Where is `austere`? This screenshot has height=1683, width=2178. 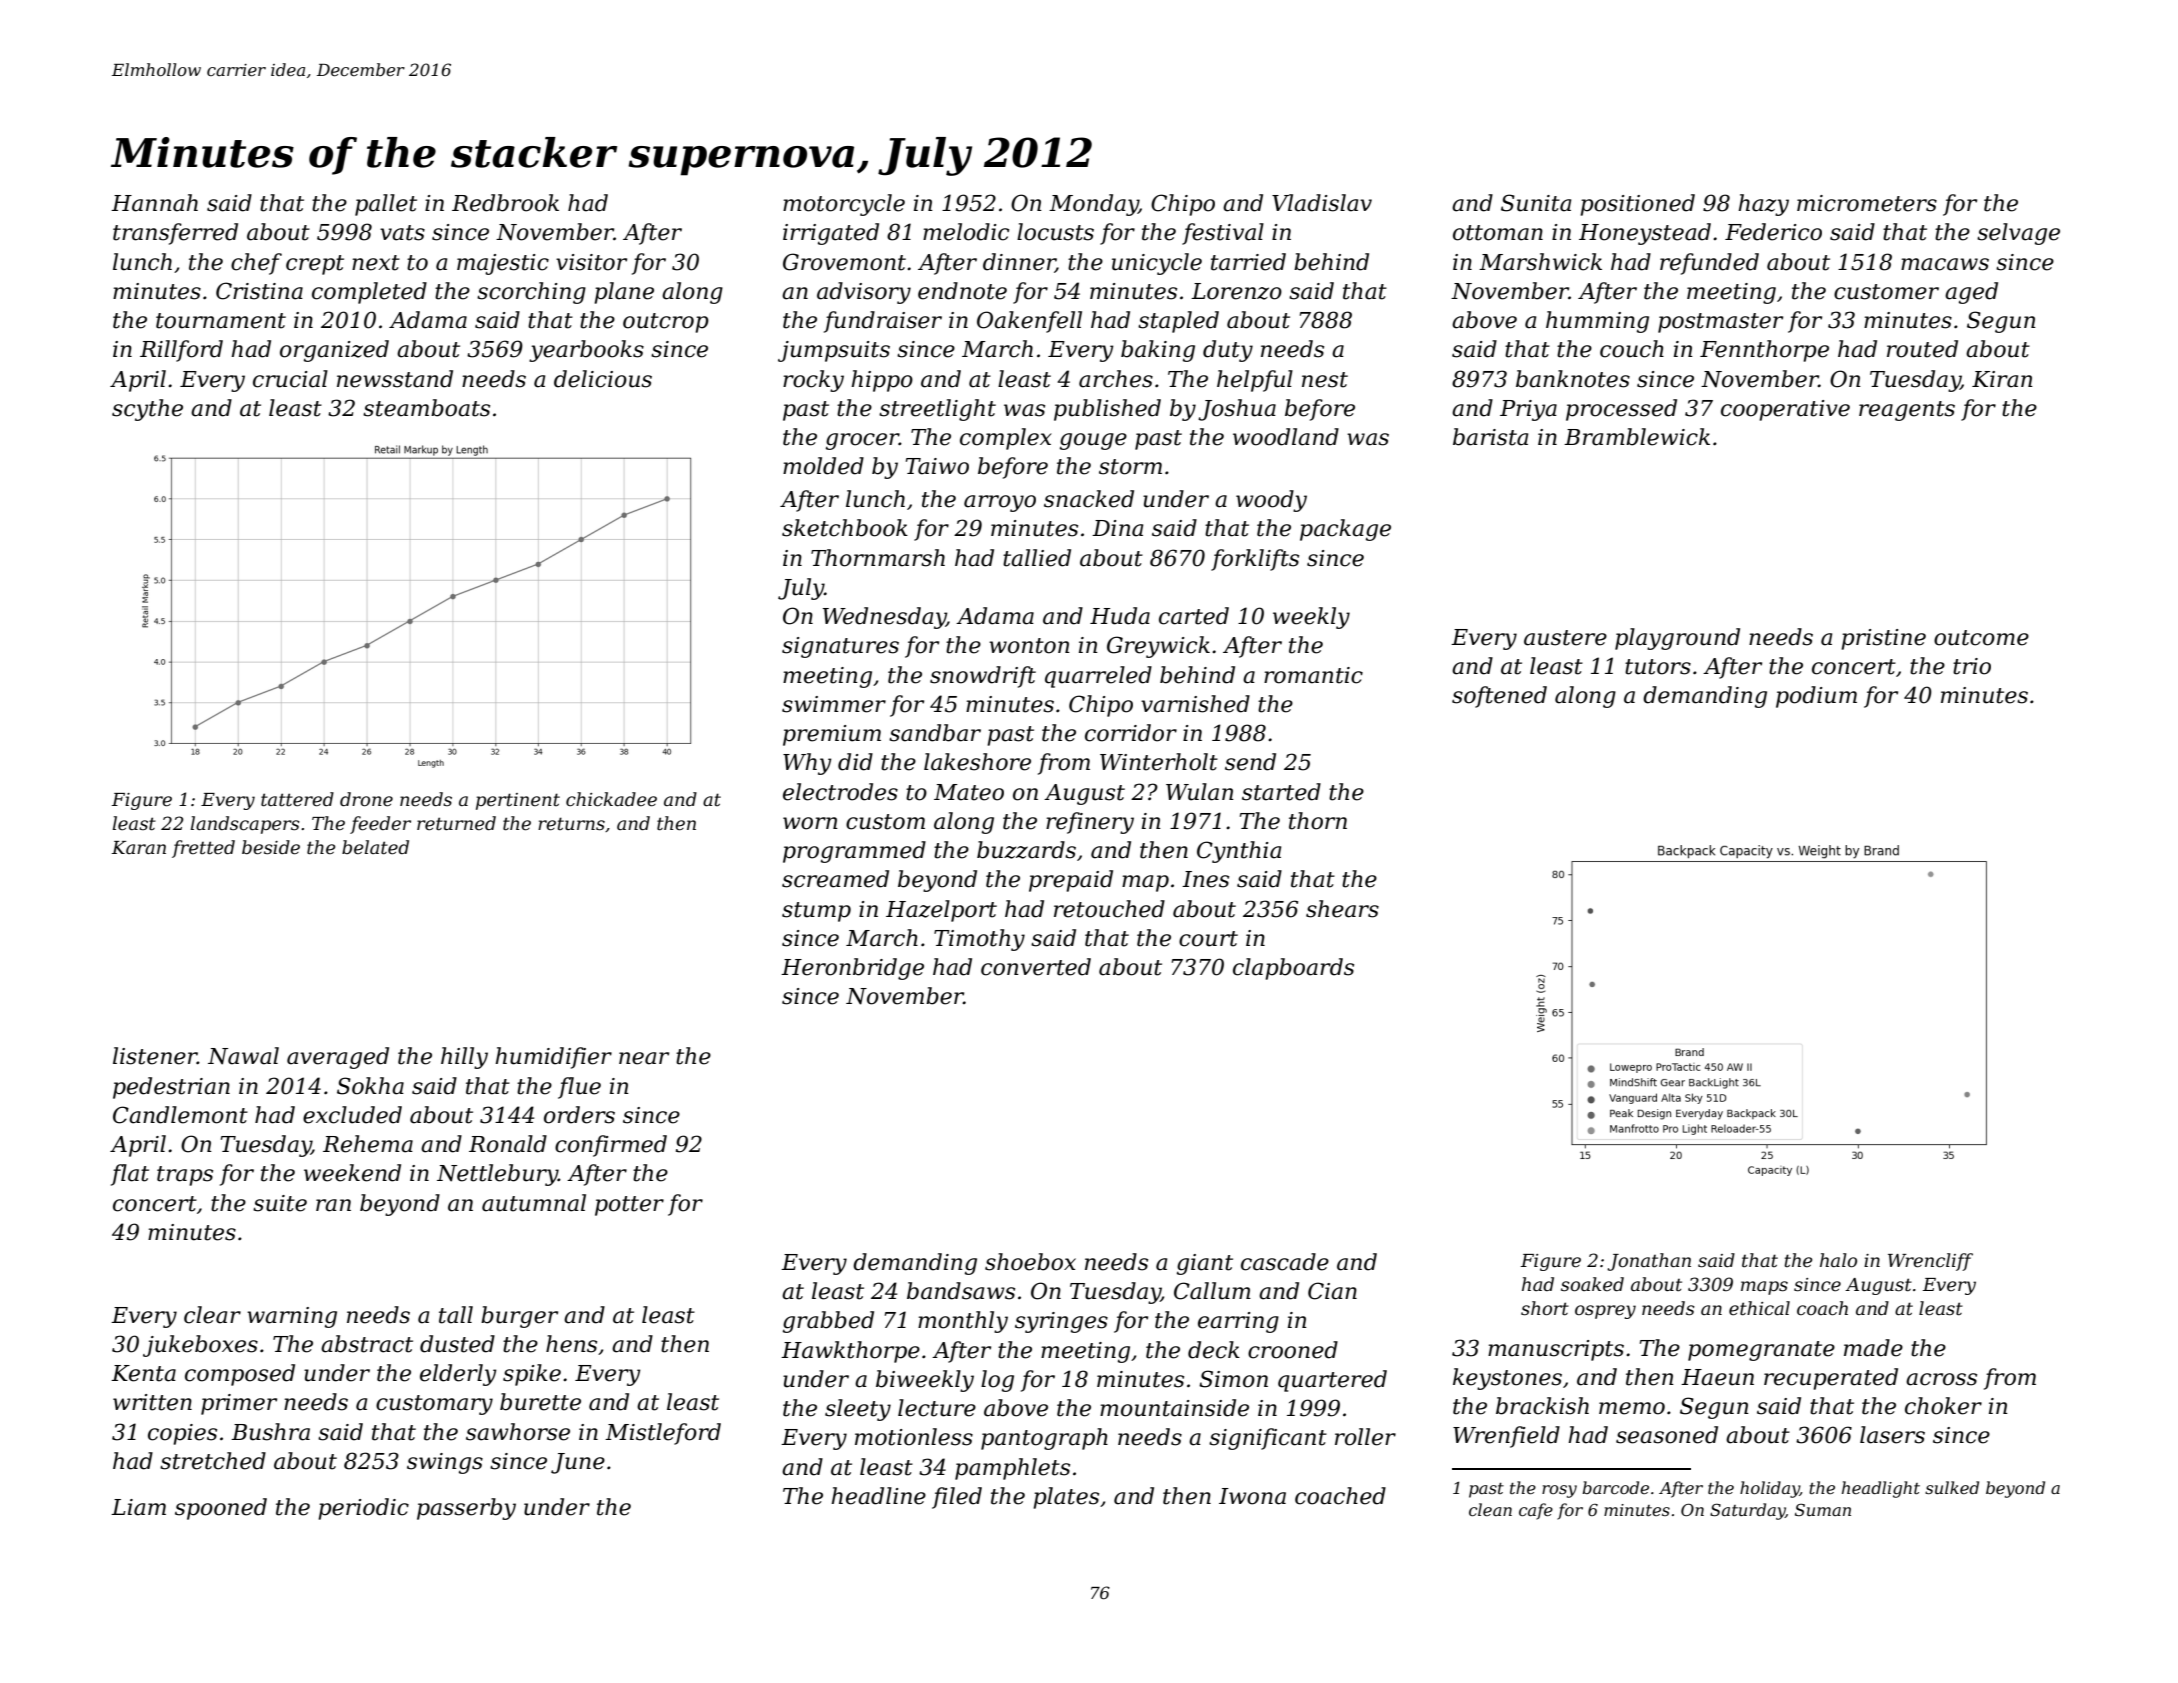
austere is located at coordinates (1565, 638).
